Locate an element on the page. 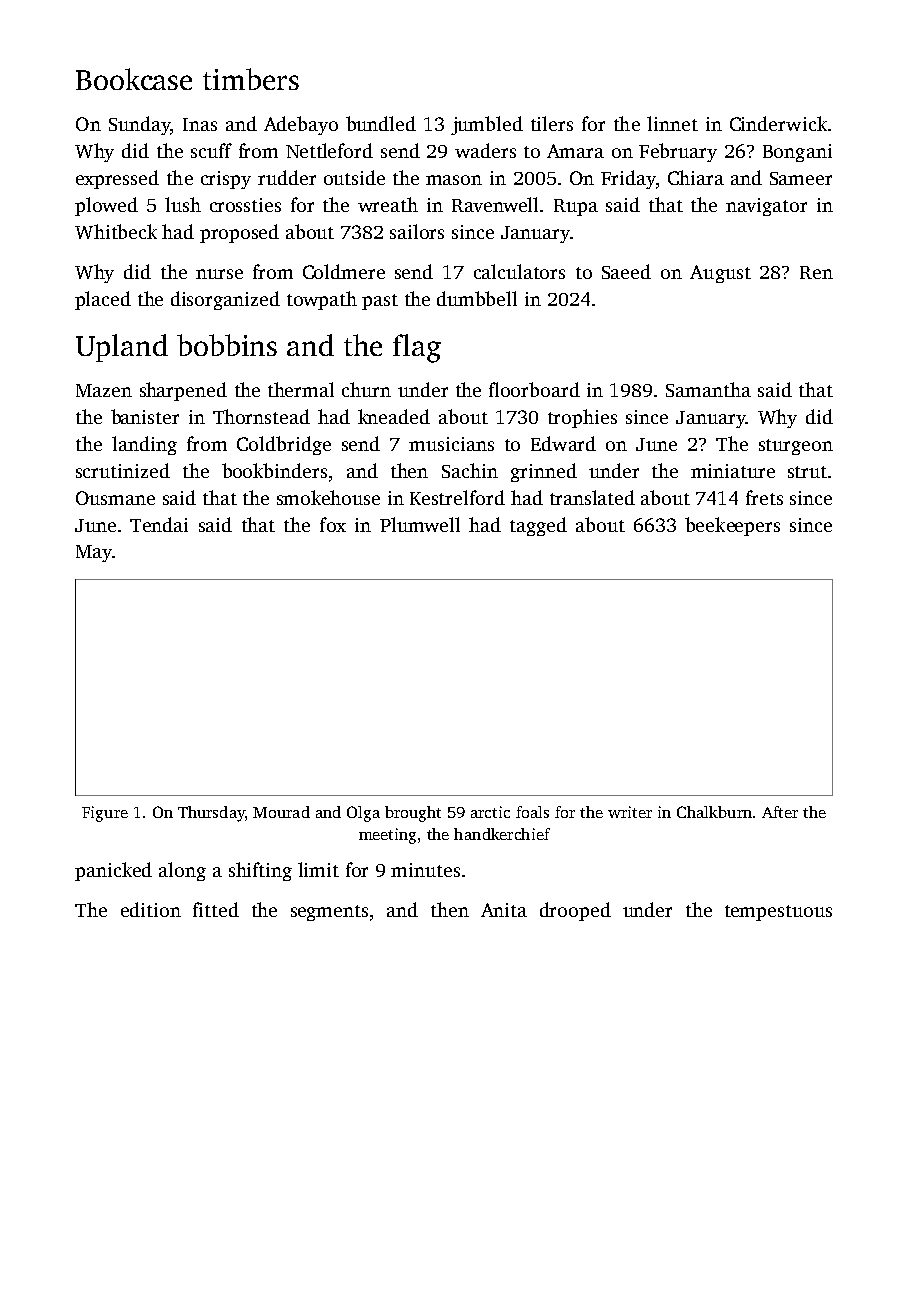 This image has height=1316, width=908. writer is located at coordinates (630, 812).
